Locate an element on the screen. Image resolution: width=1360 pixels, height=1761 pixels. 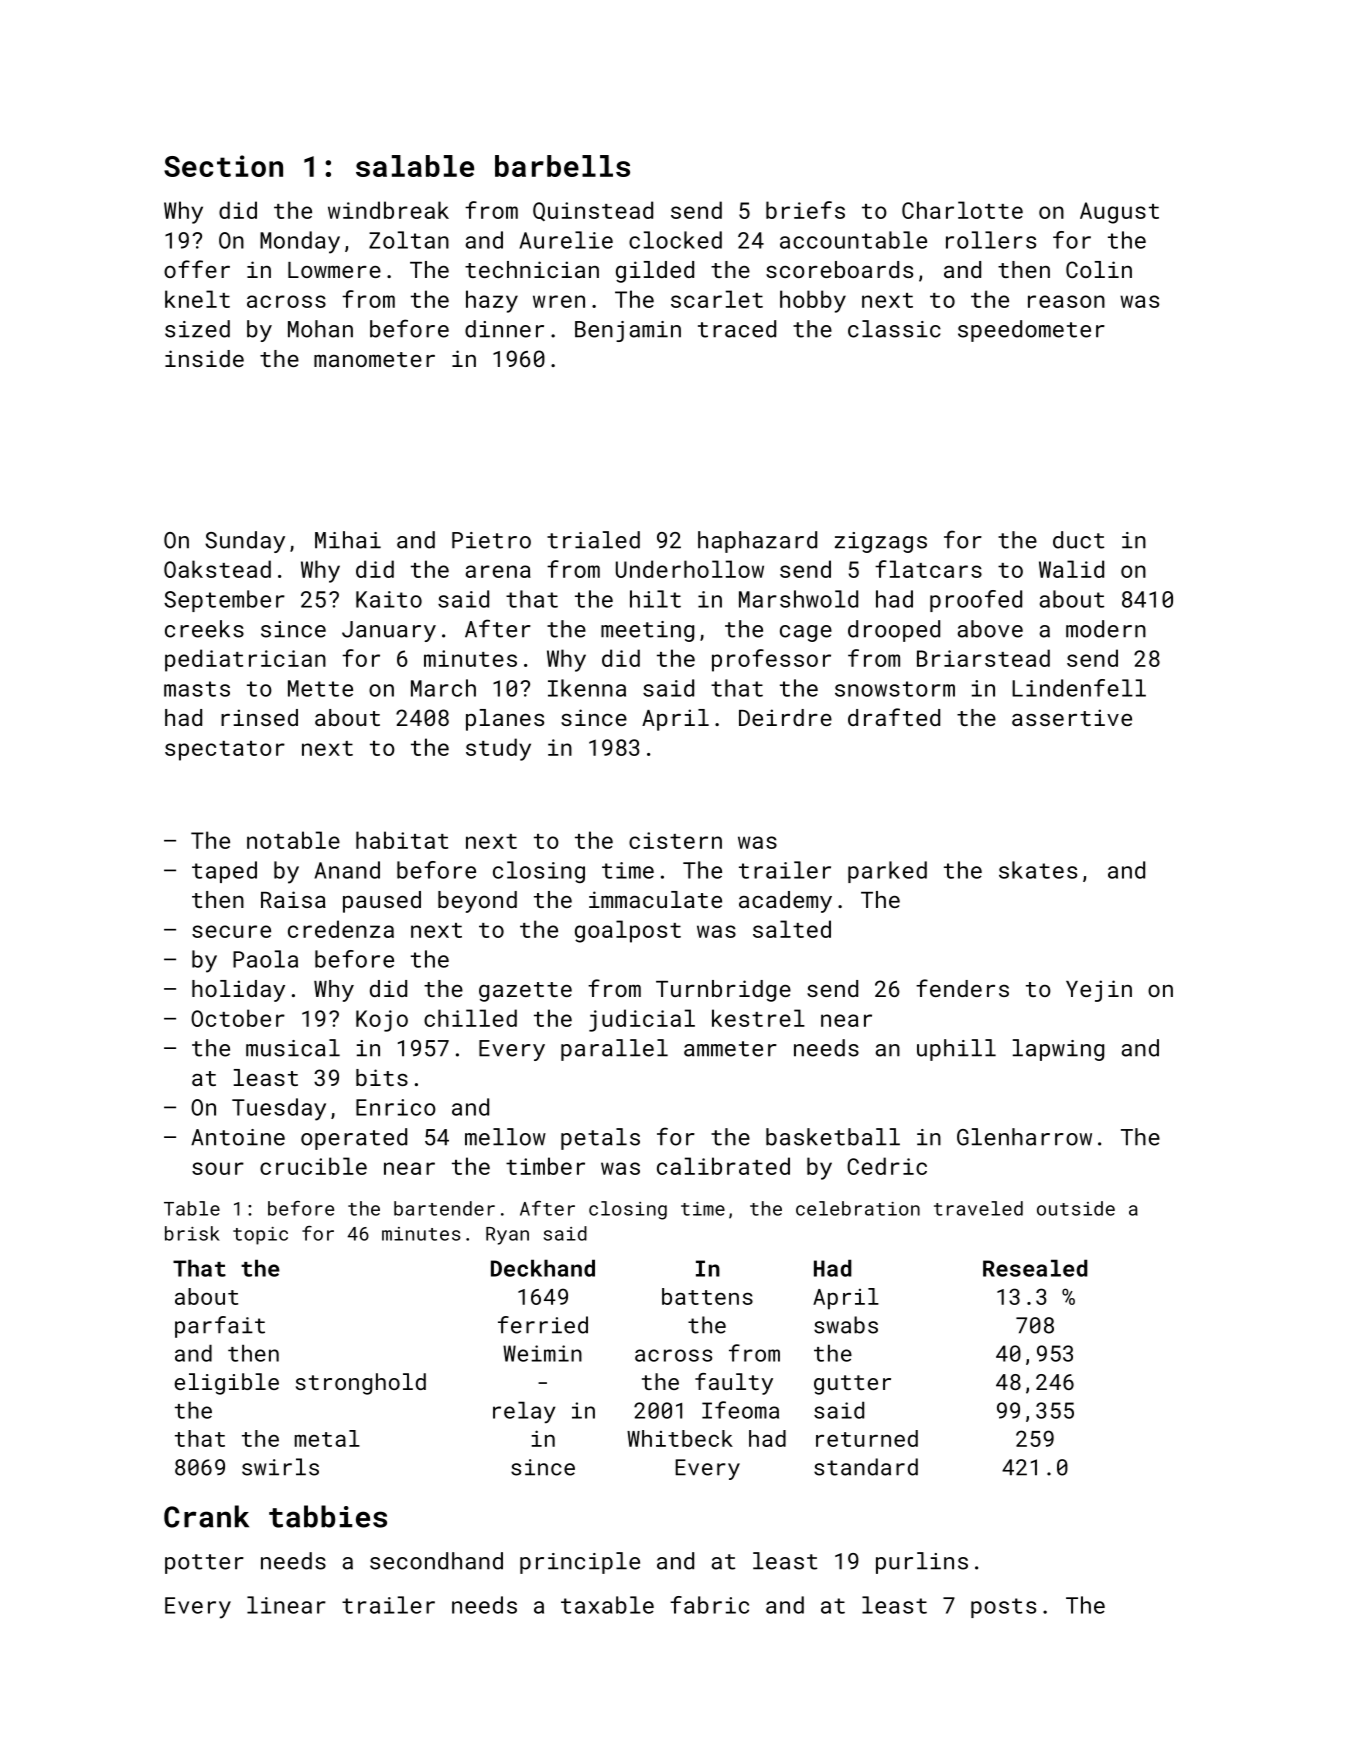
duct is located at coordinates (1078, 540).
